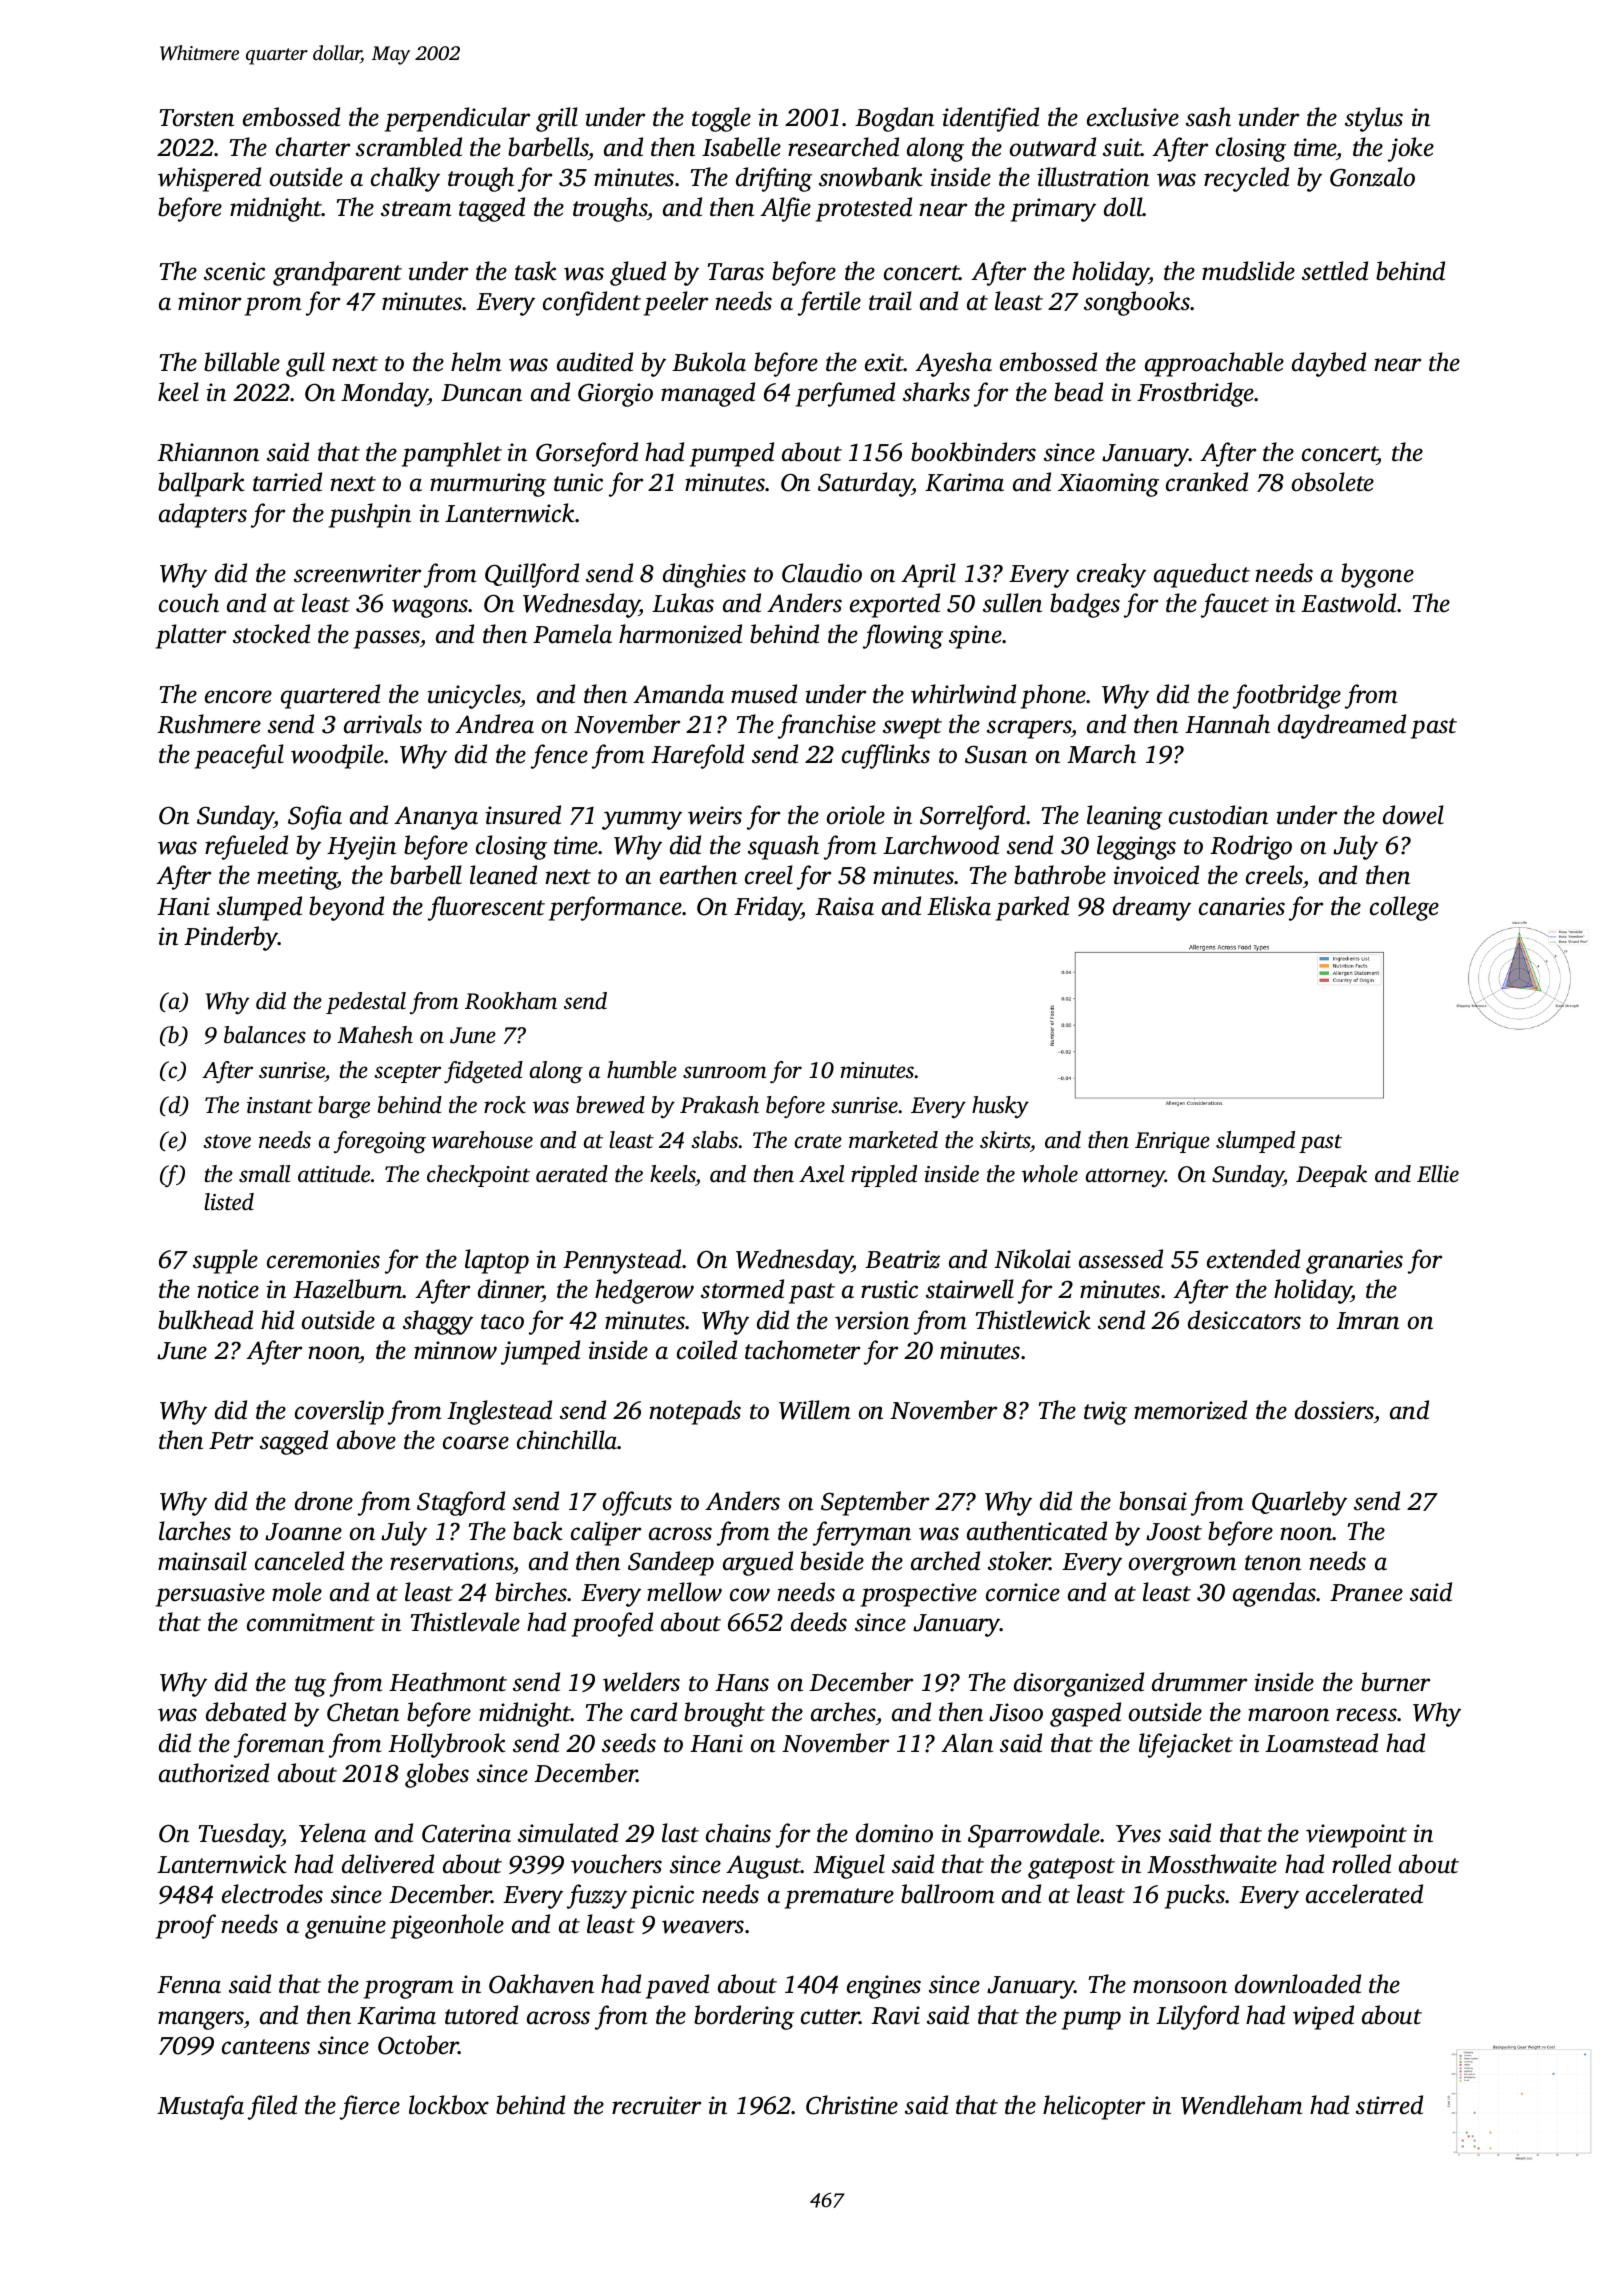  What do you see at coordinates (884, 1987) in the screenshot?
I see `engines` at bounding box center [884, 1987].
